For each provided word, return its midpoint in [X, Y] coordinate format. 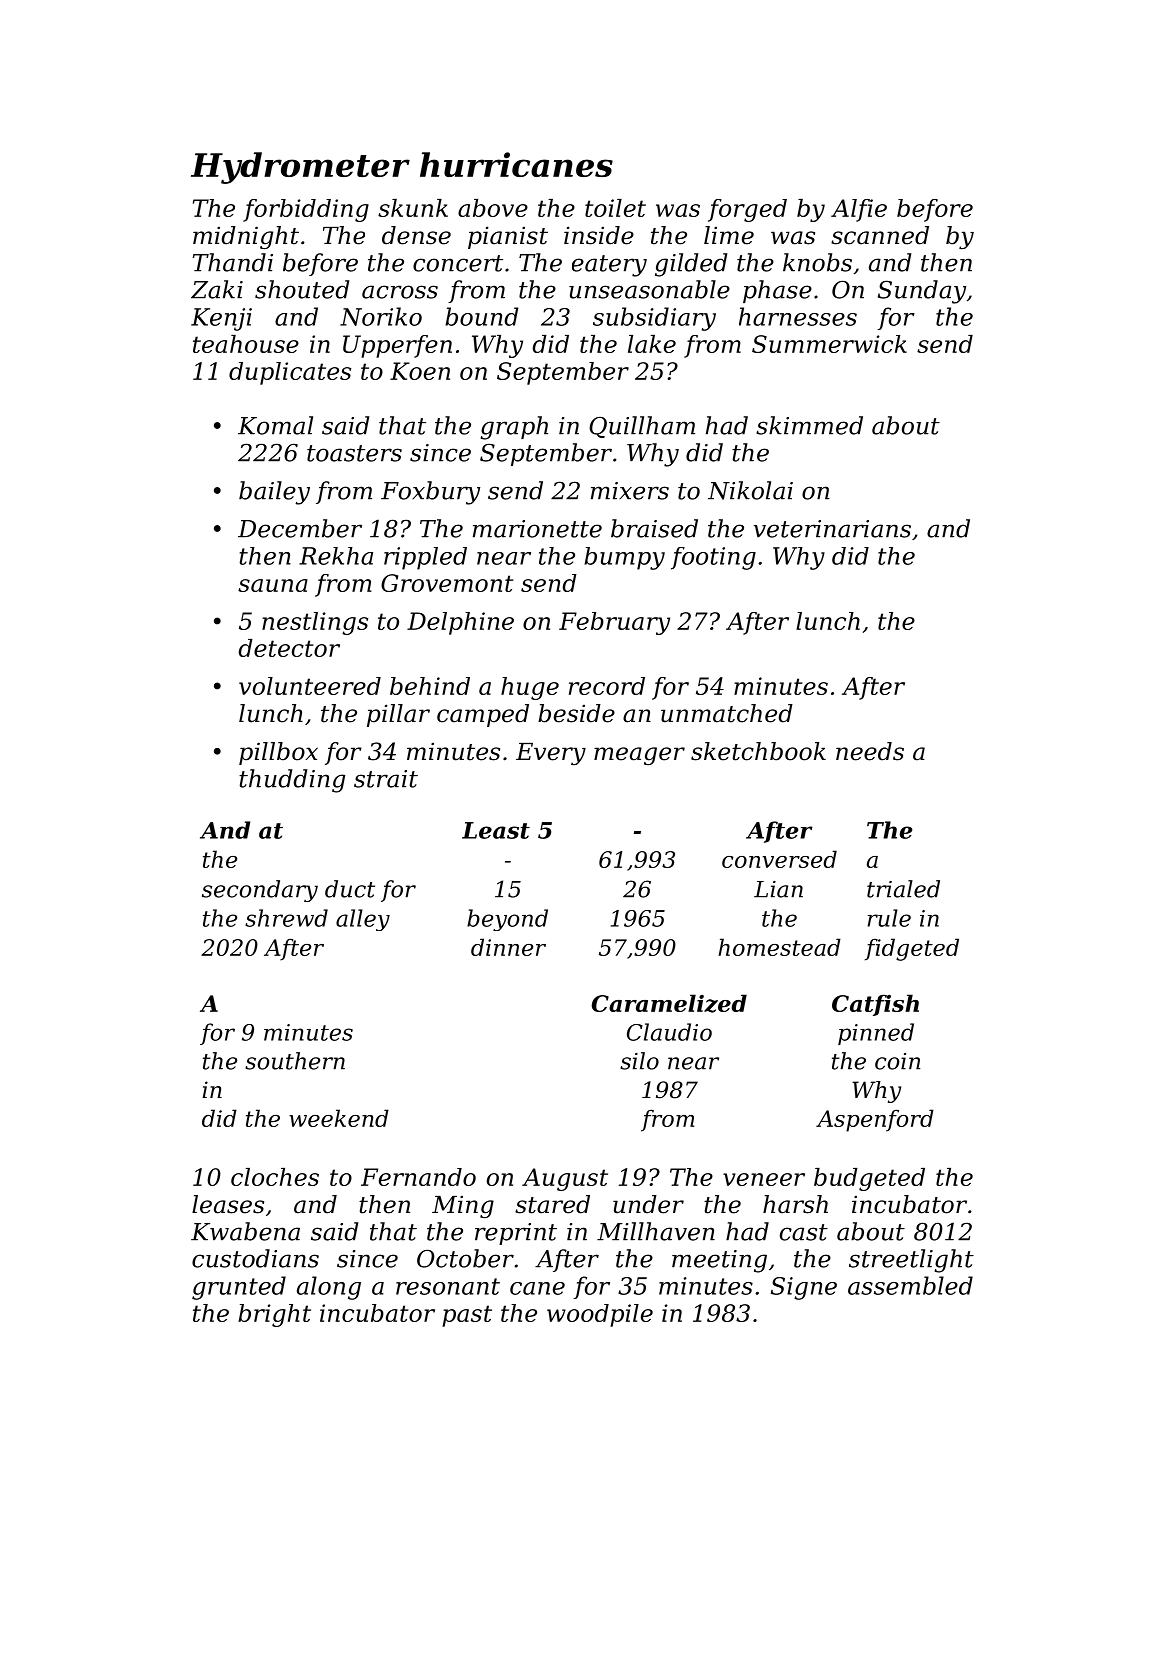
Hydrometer [300, 168]
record [607, 686]
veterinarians [832, 529]
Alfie [859, 210]
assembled [910, 1285]
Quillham [642, 427]
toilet [615, 208]
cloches [275, 1177]
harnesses [798, 316]
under [648, 1204]
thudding [292, 781]
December [300, 528]
